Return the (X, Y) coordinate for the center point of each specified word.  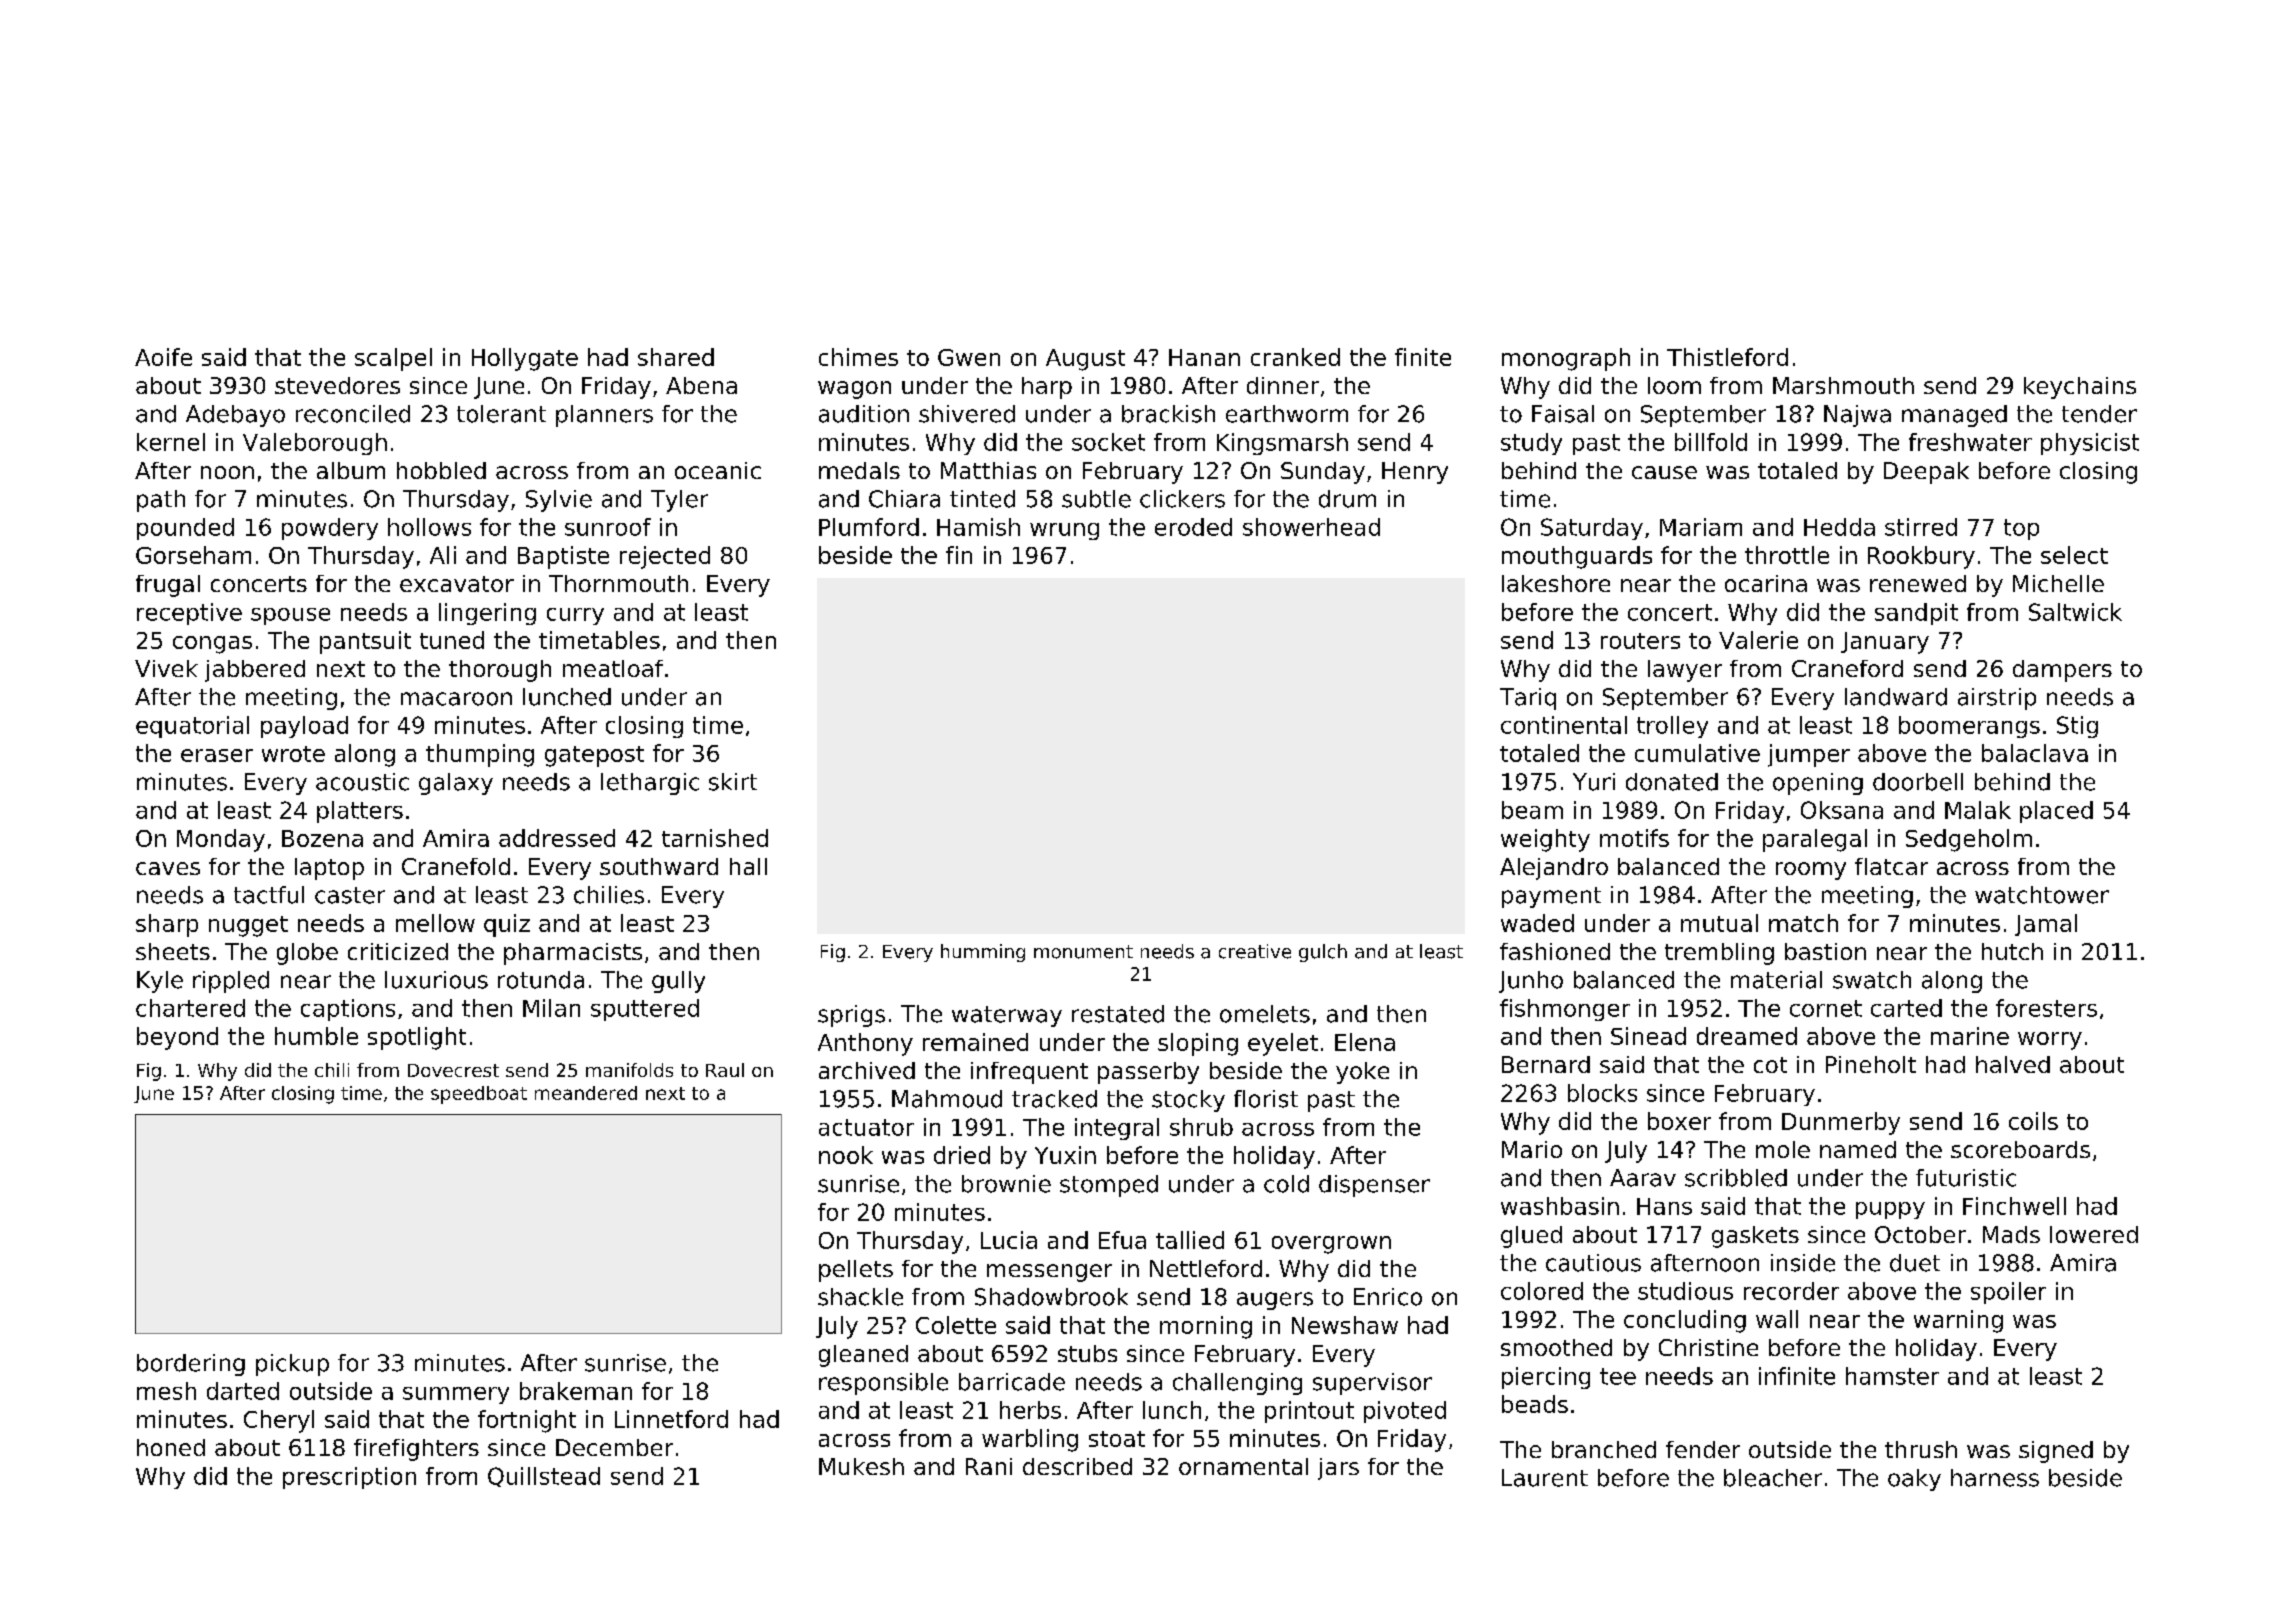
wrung (1064, 531)
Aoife (163, 357)
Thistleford (1727, 357)
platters (360, 812)
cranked (1295, 357)
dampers (2062, 671)
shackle (860, 1297)
